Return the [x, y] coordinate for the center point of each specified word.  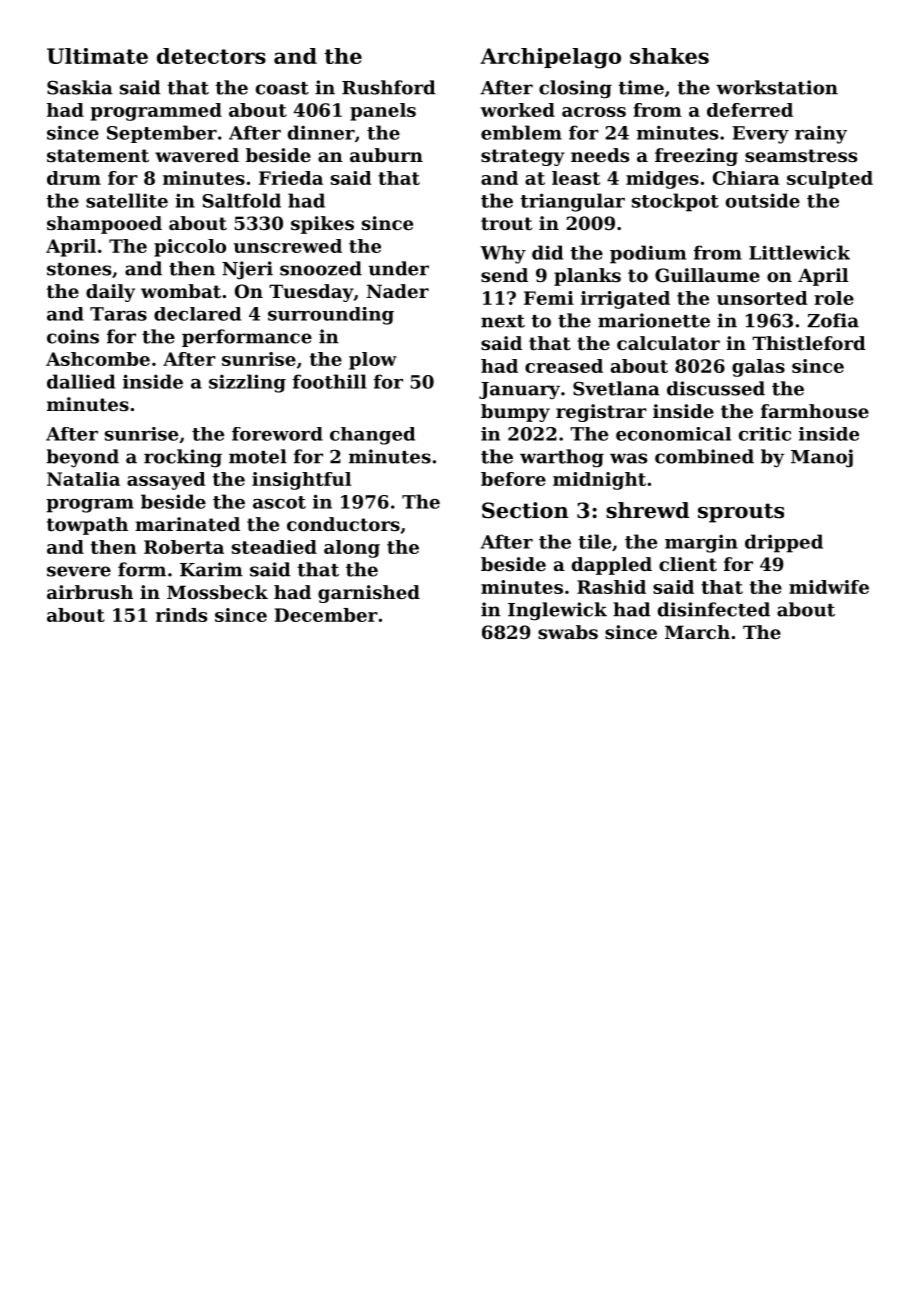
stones [79, 269]
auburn [386, 155]
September [162, 134]
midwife [829, 587]
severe [79, 571]
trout [506, 224]
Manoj [822, 458]
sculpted [830, 180]
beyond [82, 458]
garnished [369, 594]
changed [372, 436]
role [834, 298]
